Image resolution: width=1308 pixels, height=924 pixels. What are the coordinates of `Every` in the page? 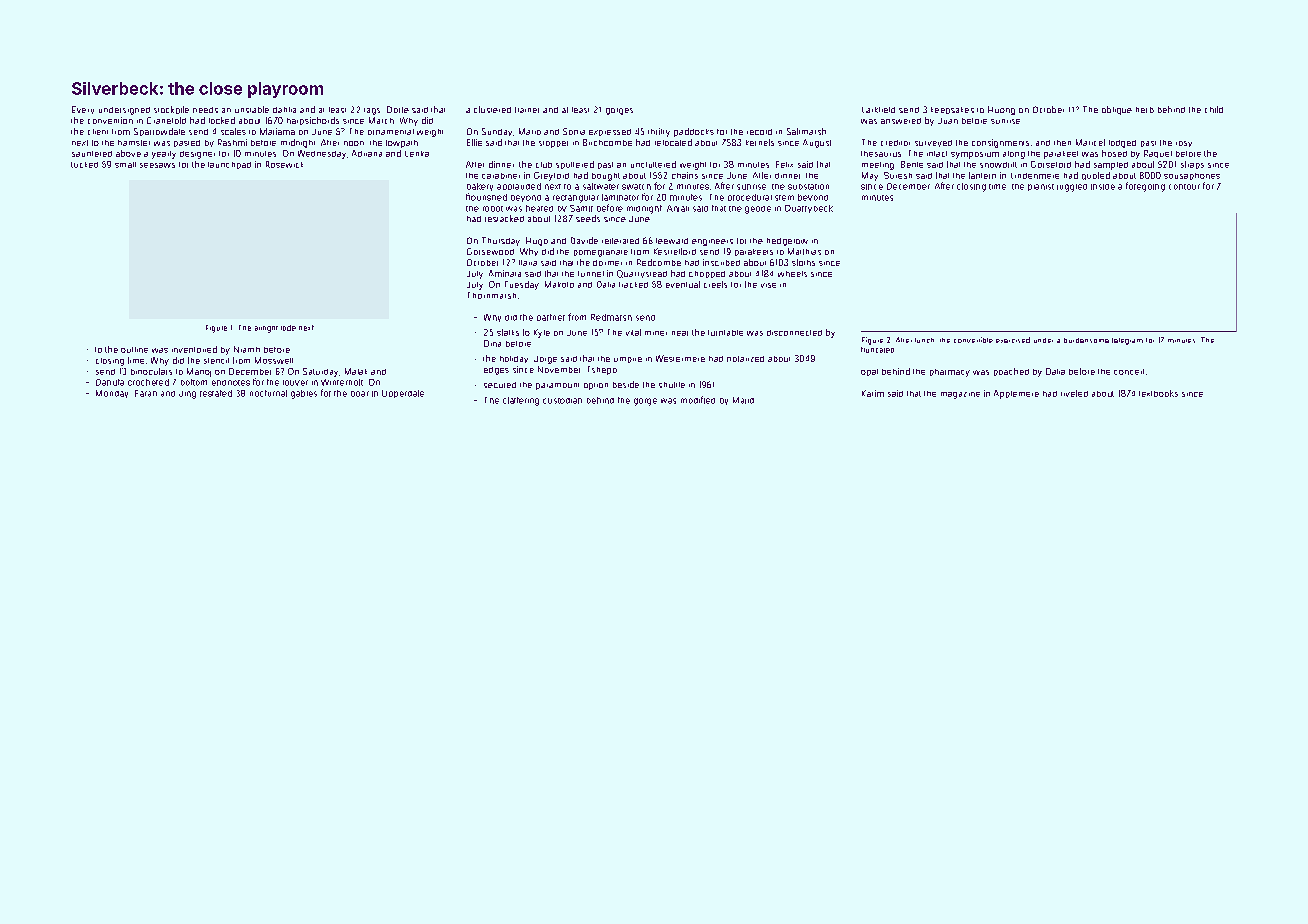 It's located at (83, 110).
